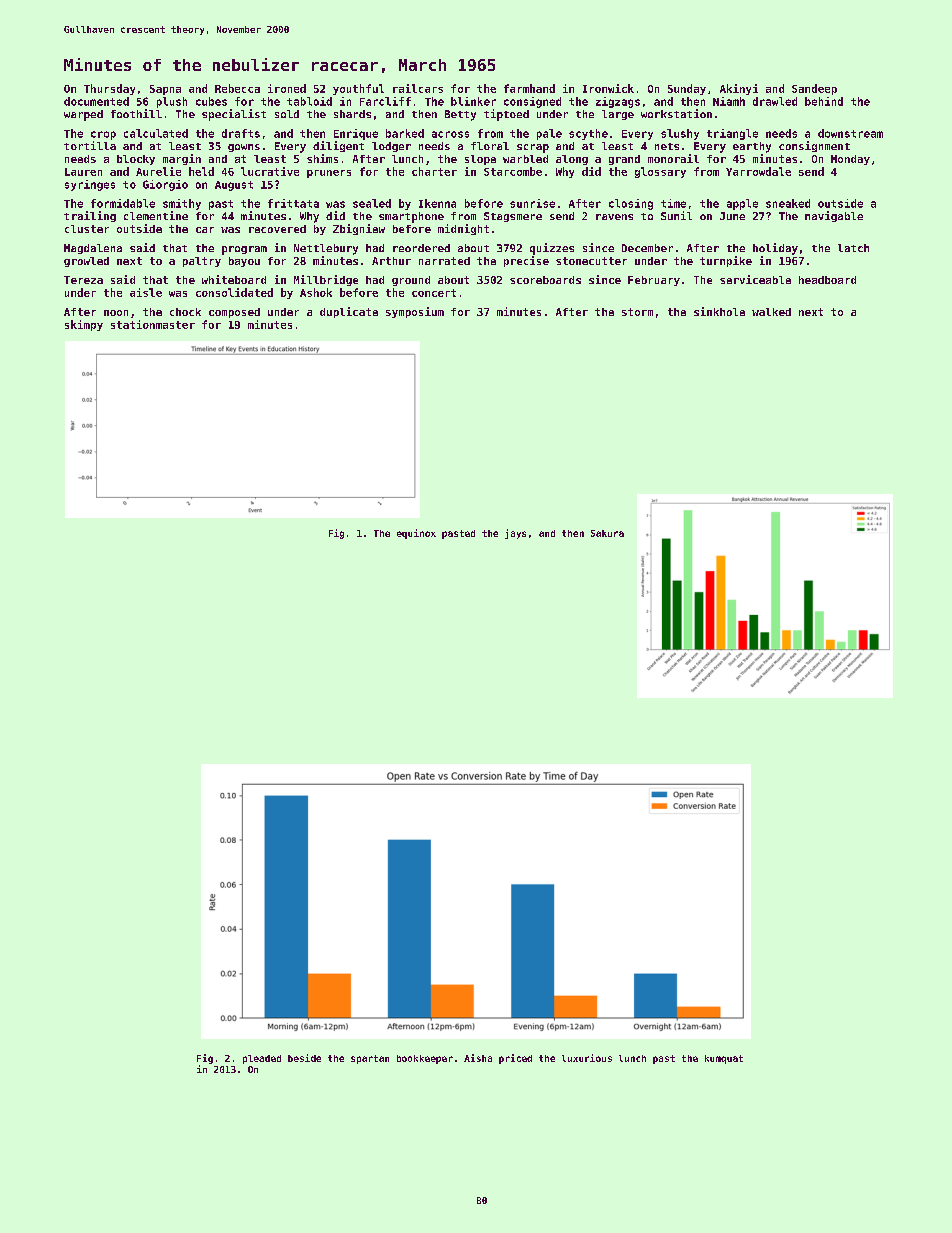 The image size is (952, 1233). I want to click on Sakura, so click(607, 533).
